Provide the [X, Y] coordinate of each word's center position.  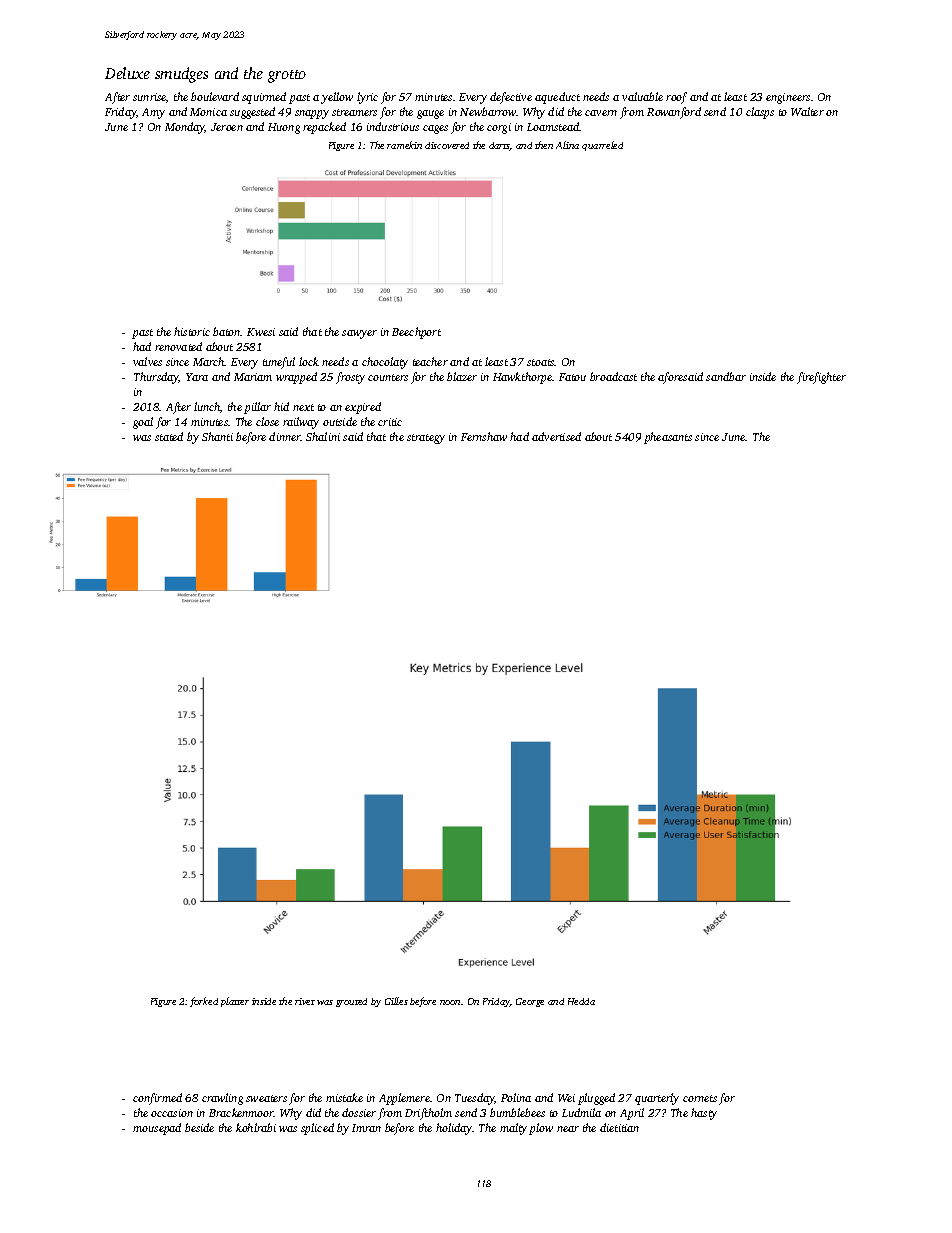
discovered [447, 145]
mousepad [157, 1129]
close [267, 421]
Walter [807, 111]
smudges [181, 75]
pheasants [668, 438]
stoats [541, 362]
